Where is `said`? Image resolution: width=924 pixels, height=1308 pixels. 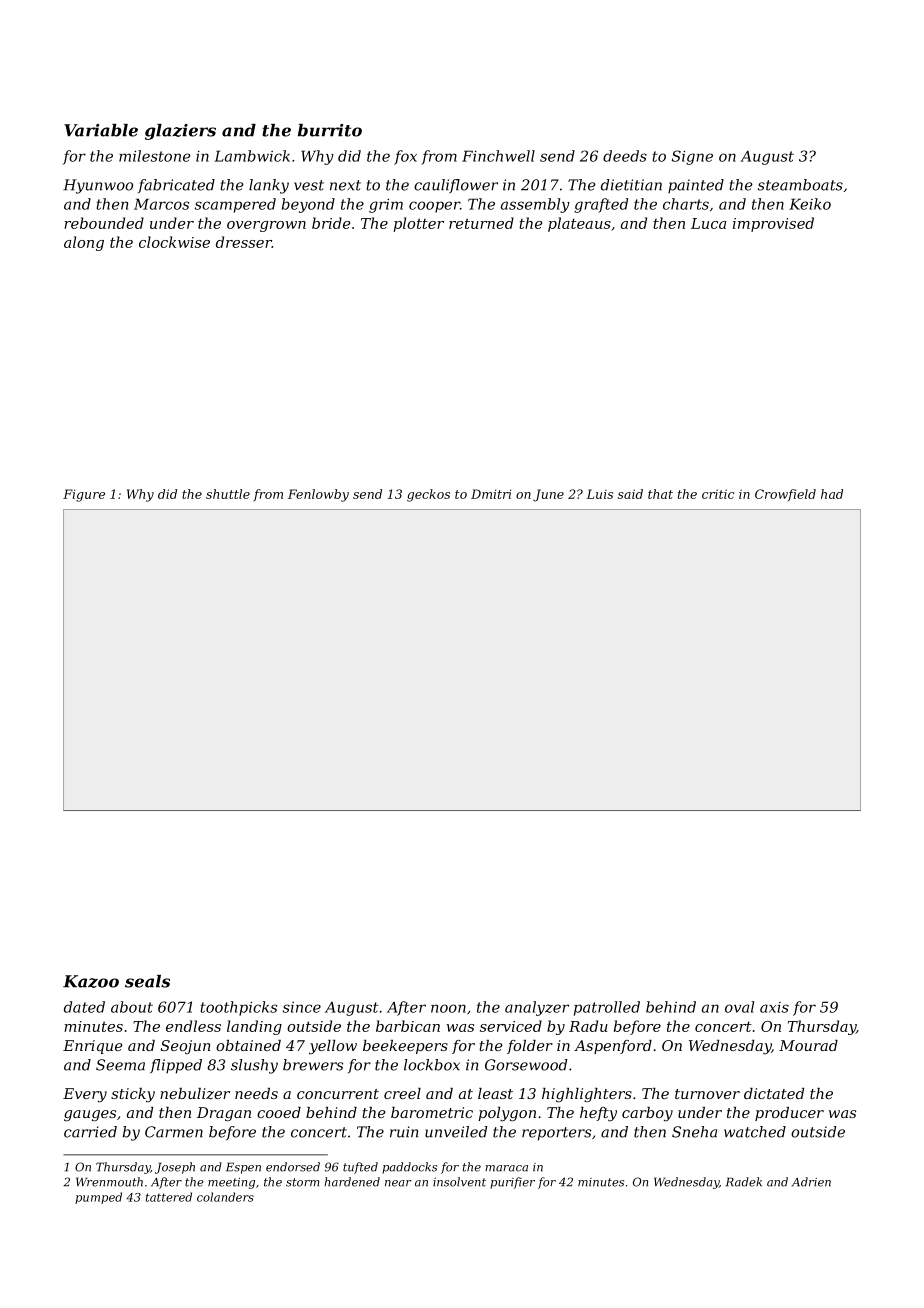
said is located at coordinates (630, 494).
